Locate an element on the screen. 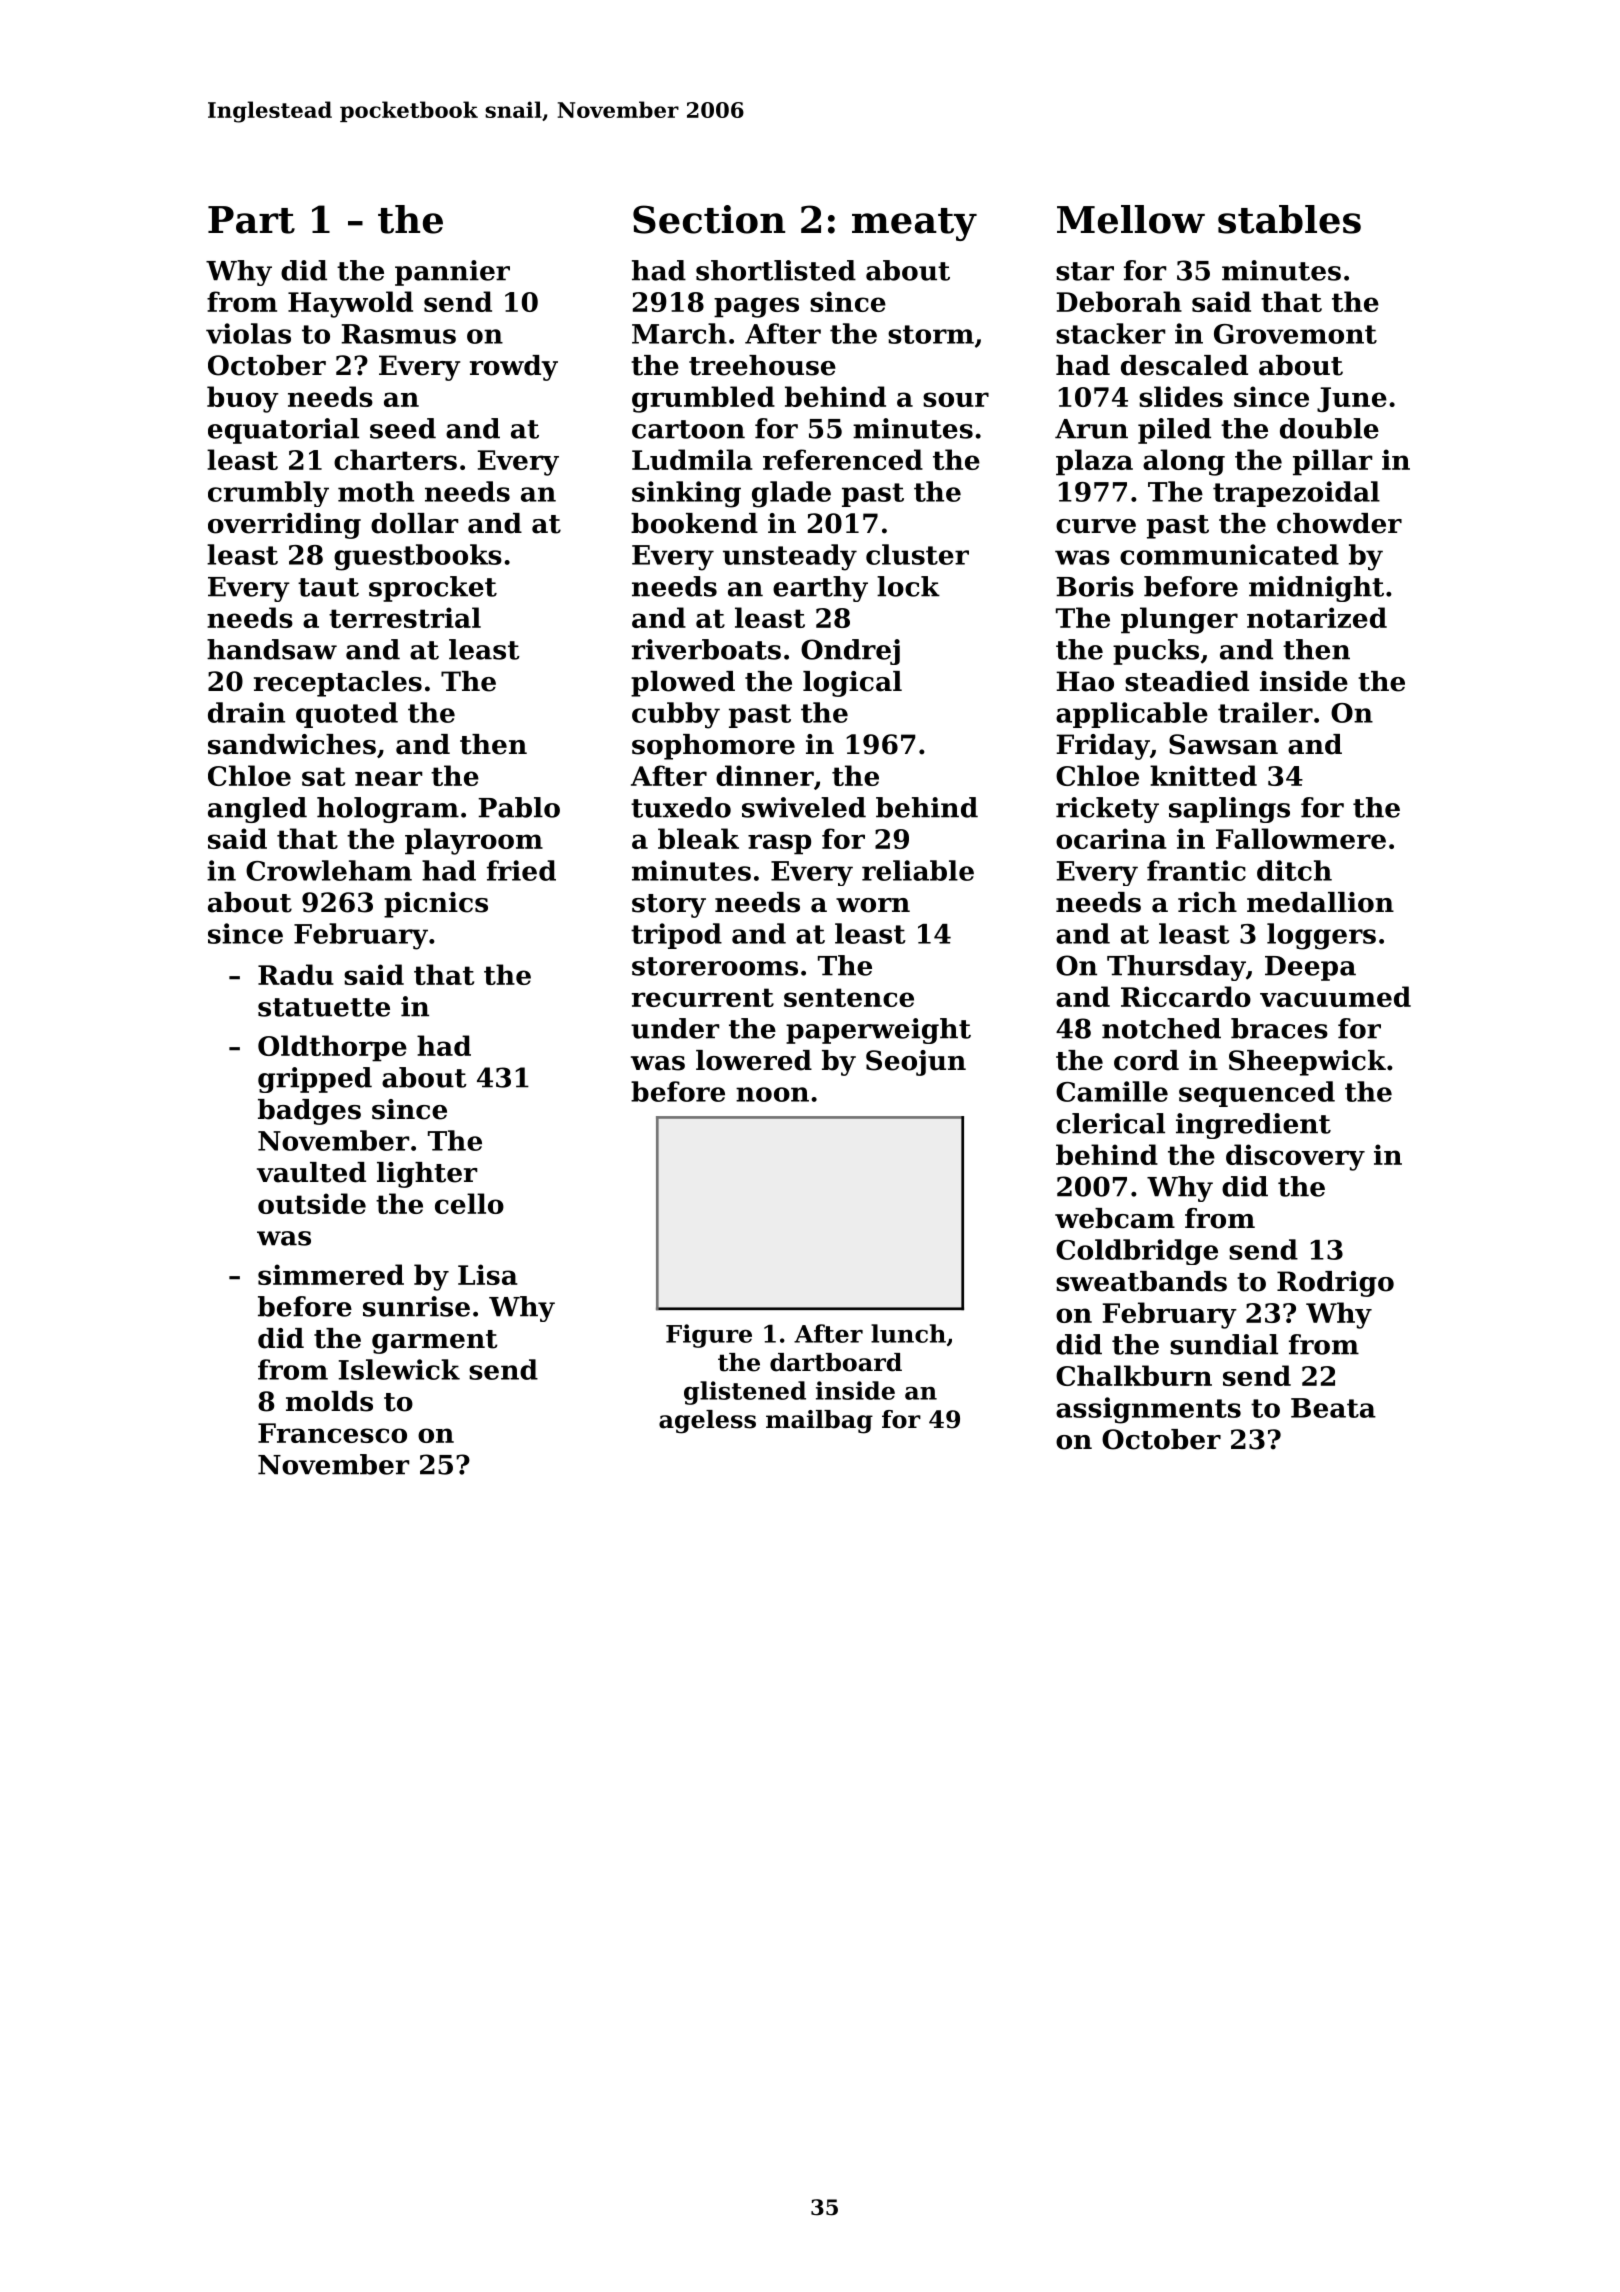 This screenshot has width=1620, height=2292. meaty is located at coordinates (914, 224).
